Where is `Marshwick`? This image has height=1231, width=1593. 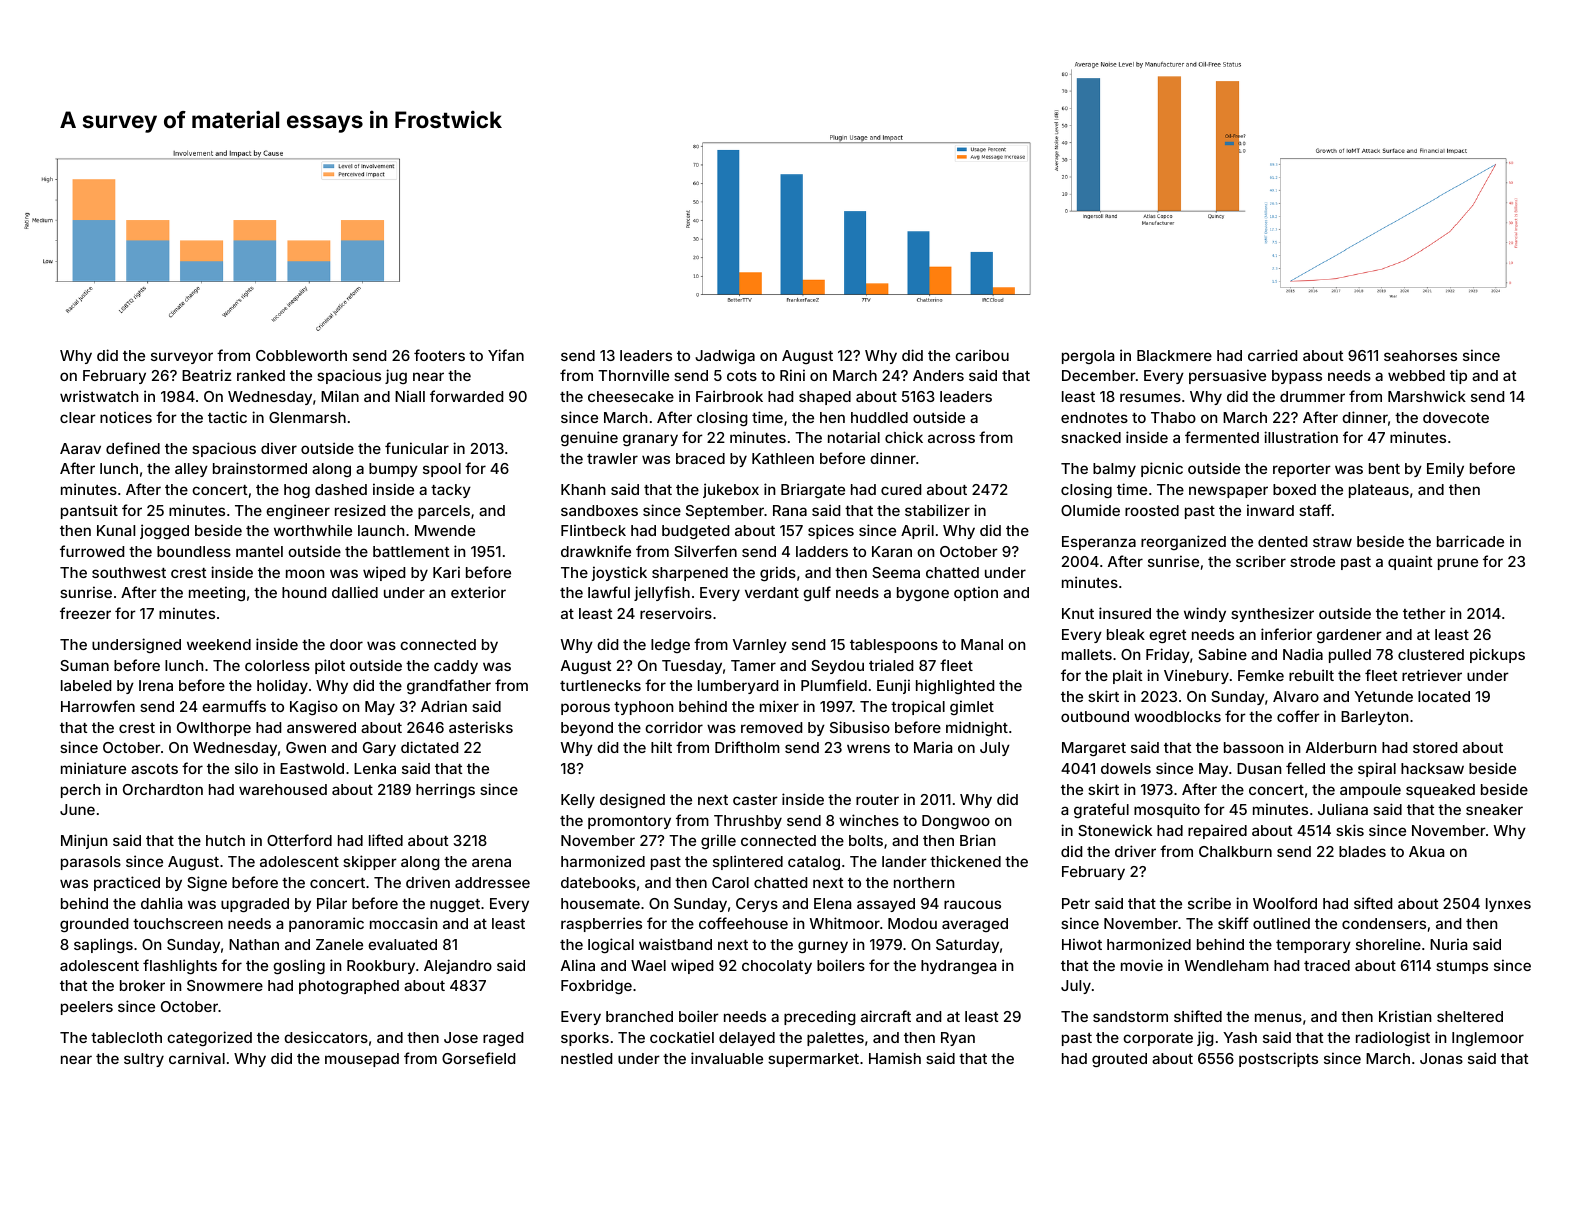
Marshwick is located at coordinates (1427, 396).
